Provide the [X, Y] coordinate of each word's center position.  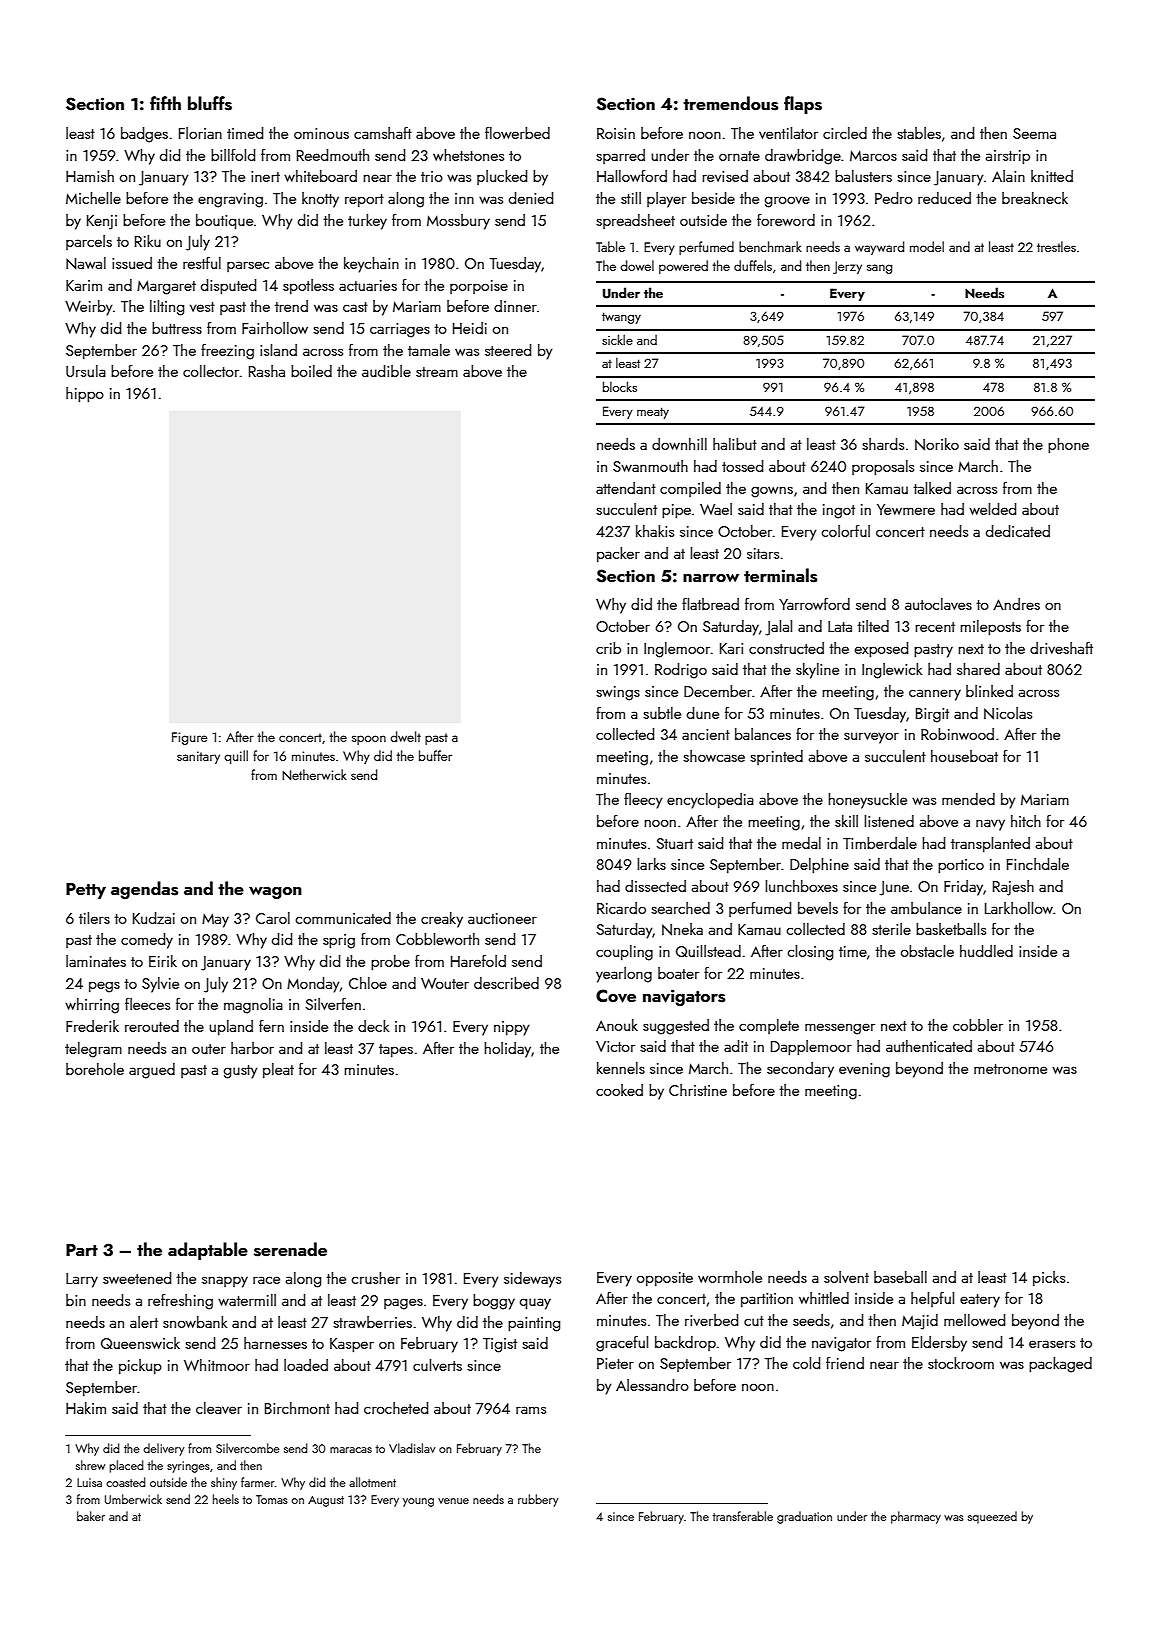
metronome [1010, 1069]
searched [680, 908]
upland [231, 1027]
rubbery [538, 1500]
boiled [311, 371]
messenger [840, 1029]
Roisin [616, 133]
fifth [165, 103]
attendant [626, 488]
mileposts [990, 628]
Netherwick [314, 774]
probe [390, 963]
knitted [1052, 176]
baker [91, 1516]
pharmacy [916, 1517]
